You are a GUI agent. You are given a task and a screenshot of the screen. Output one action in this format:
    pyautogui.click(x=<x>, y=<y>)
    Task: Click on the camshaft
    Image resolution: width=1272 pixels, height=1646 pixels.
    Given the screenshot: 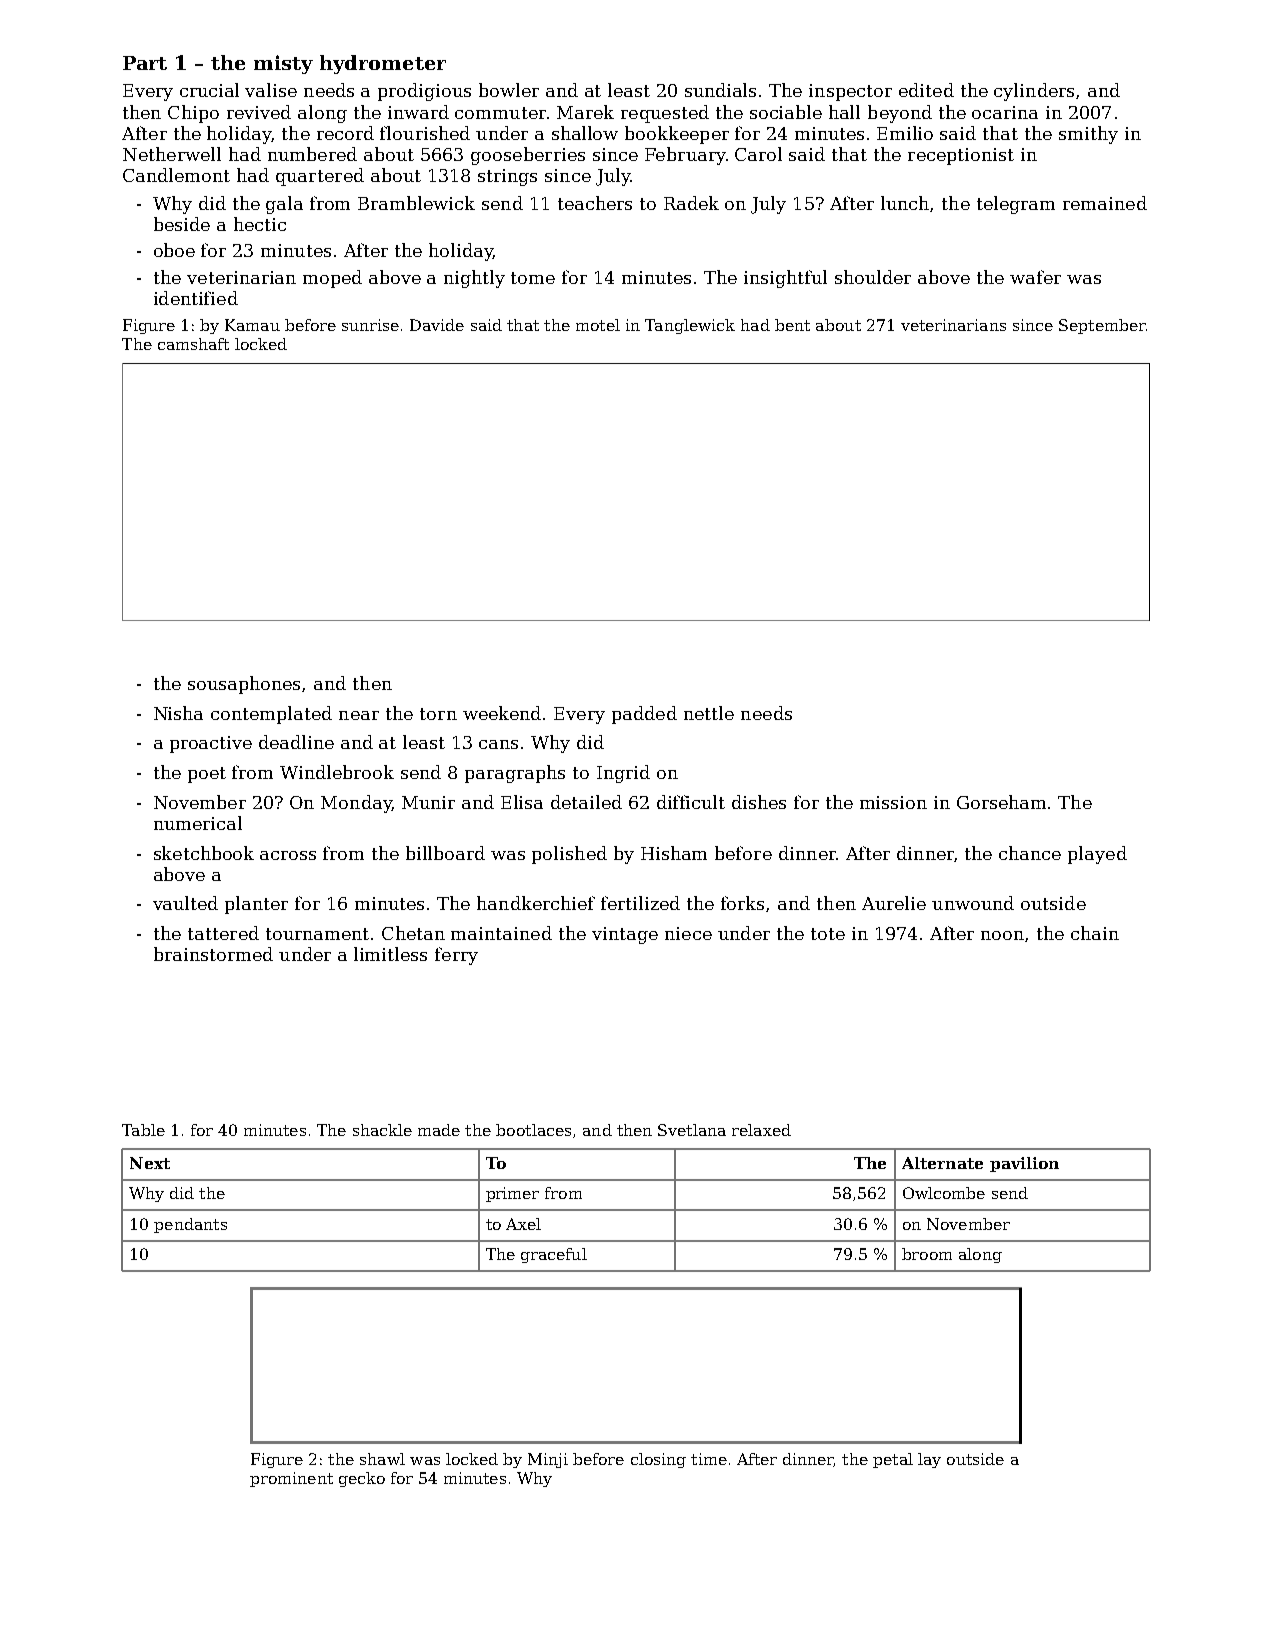 What is the action you would take?
    pyautogui.click(x=193, y=344)
